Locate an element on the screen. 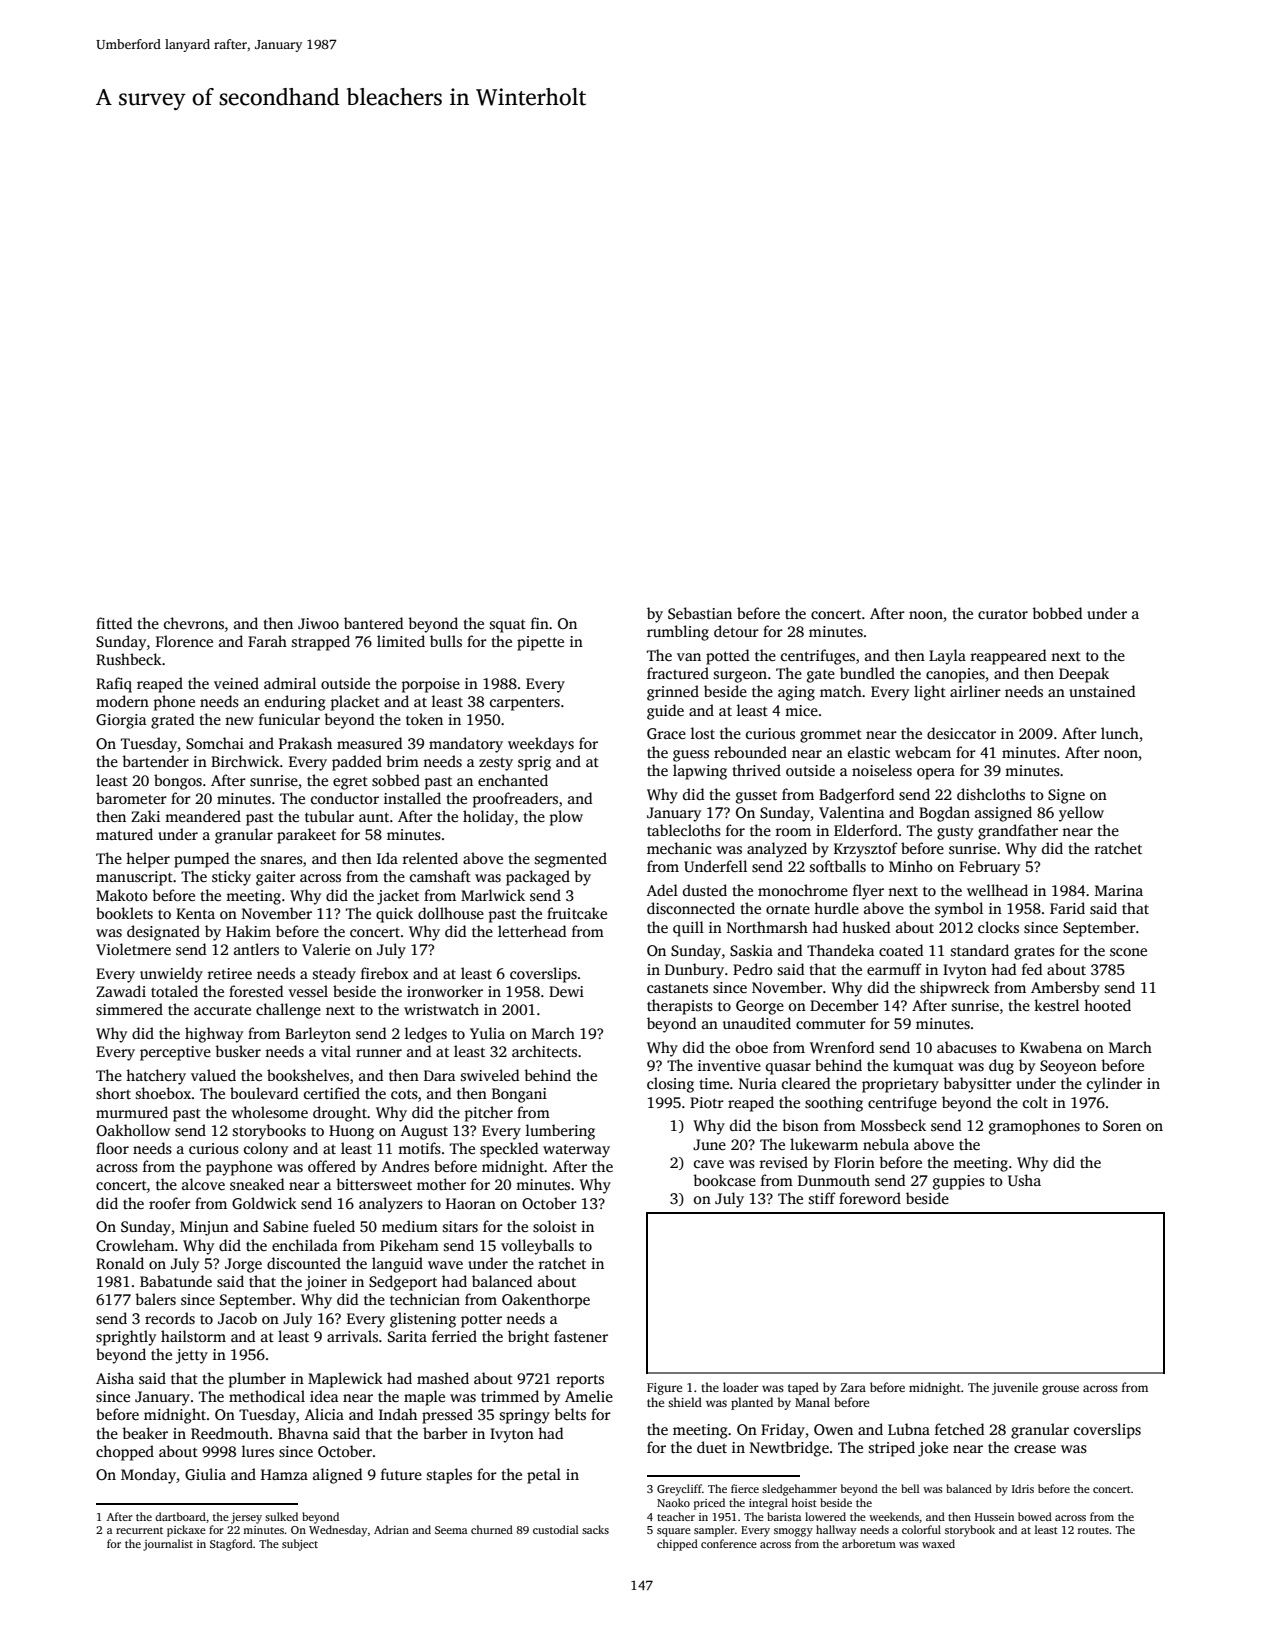  closing is located at coordinates (670, 1085).
